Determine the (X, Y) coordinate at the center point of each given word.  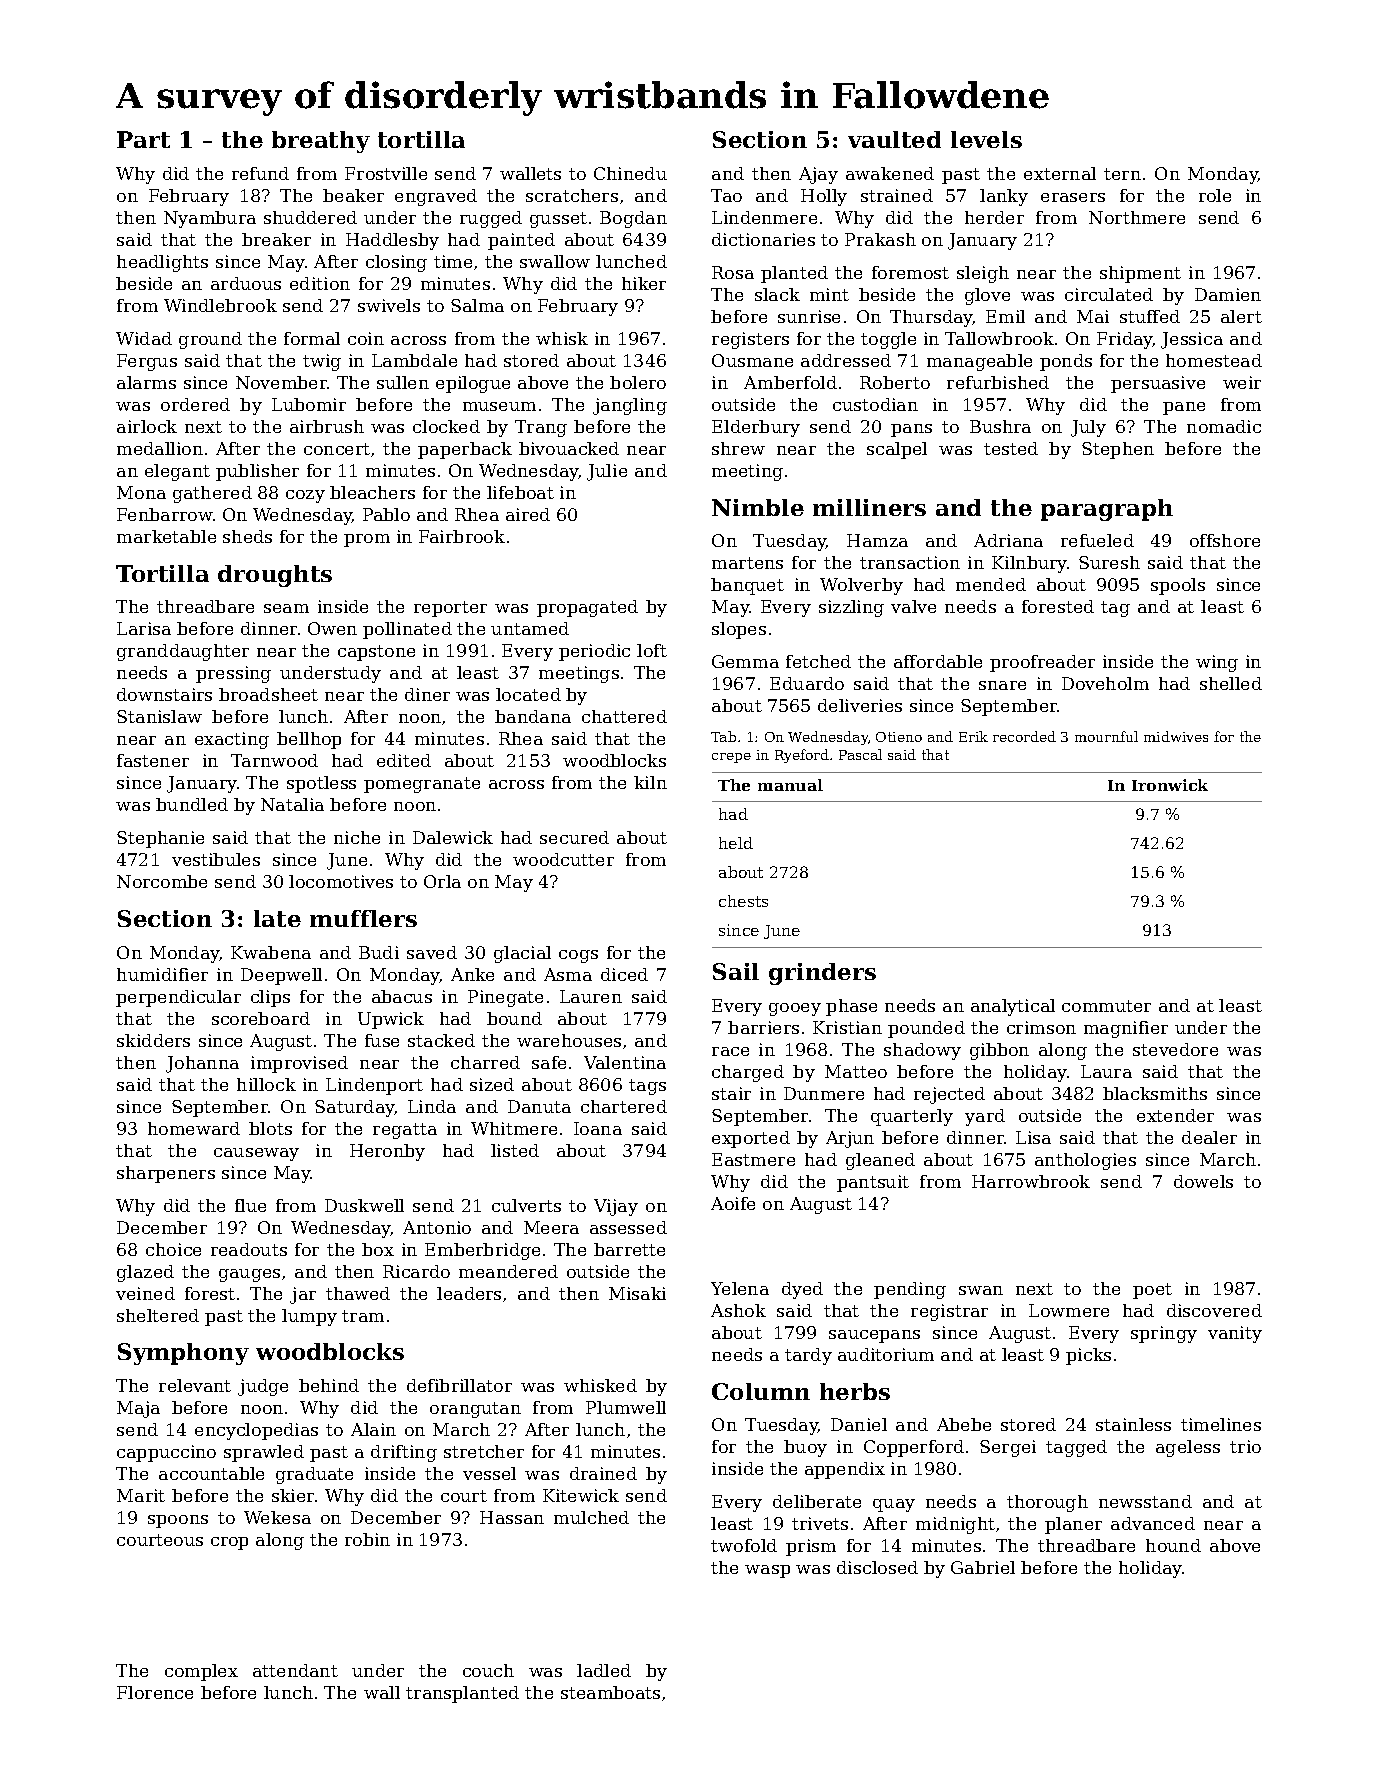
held (736, 843)
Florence (155, 1692)
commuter (1106, 1006)
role (1215, 195)
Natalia (292, 804)
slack (777, 294)
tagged (1076, 1448)
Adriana (1008, 540)
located (528, 694)
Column (761, 1391)
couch (488, 1670)
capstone (376, 653)
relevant (195, 1385)
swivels (389, 305)
